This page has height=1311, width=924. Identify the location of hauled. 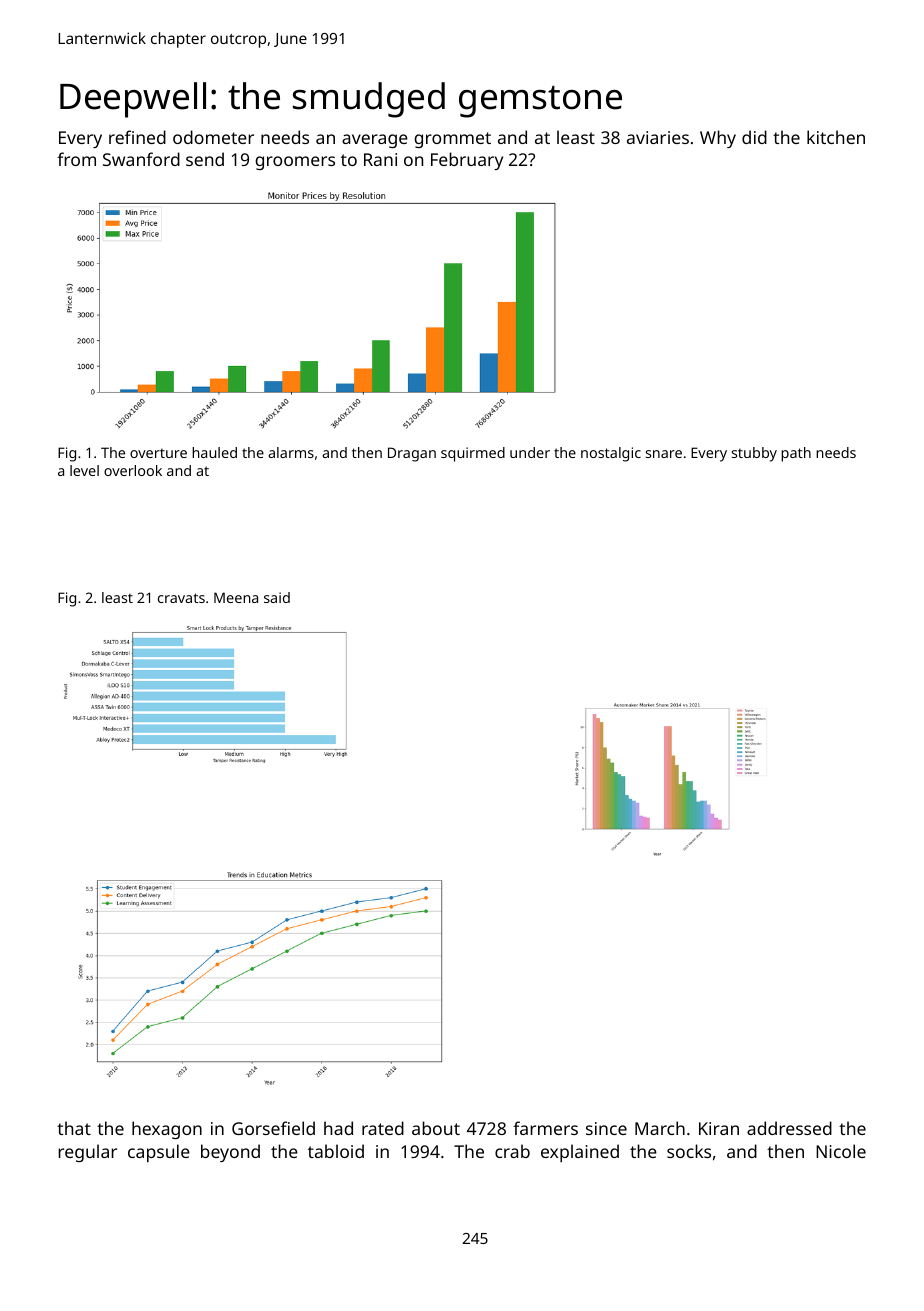
(214, 452).
